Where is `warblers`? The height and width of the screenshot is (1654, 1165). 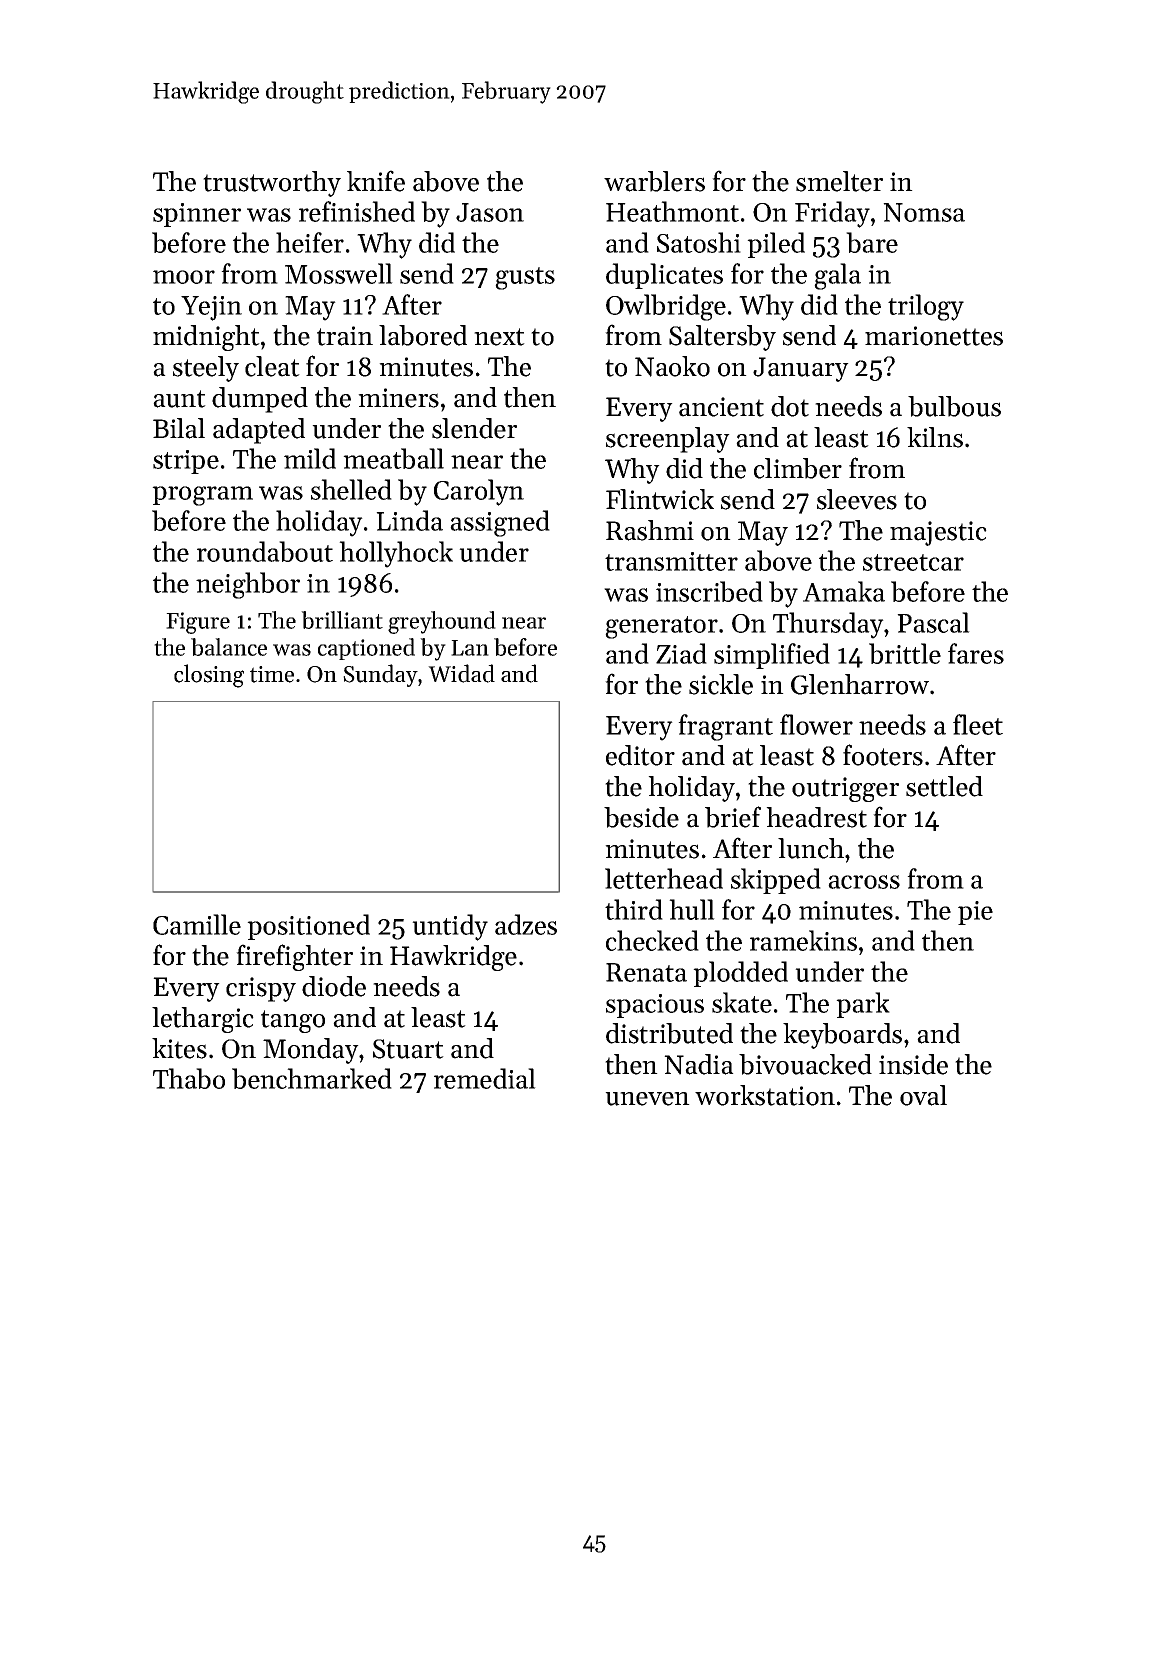 warblers is located at coordinates (654, 181).
